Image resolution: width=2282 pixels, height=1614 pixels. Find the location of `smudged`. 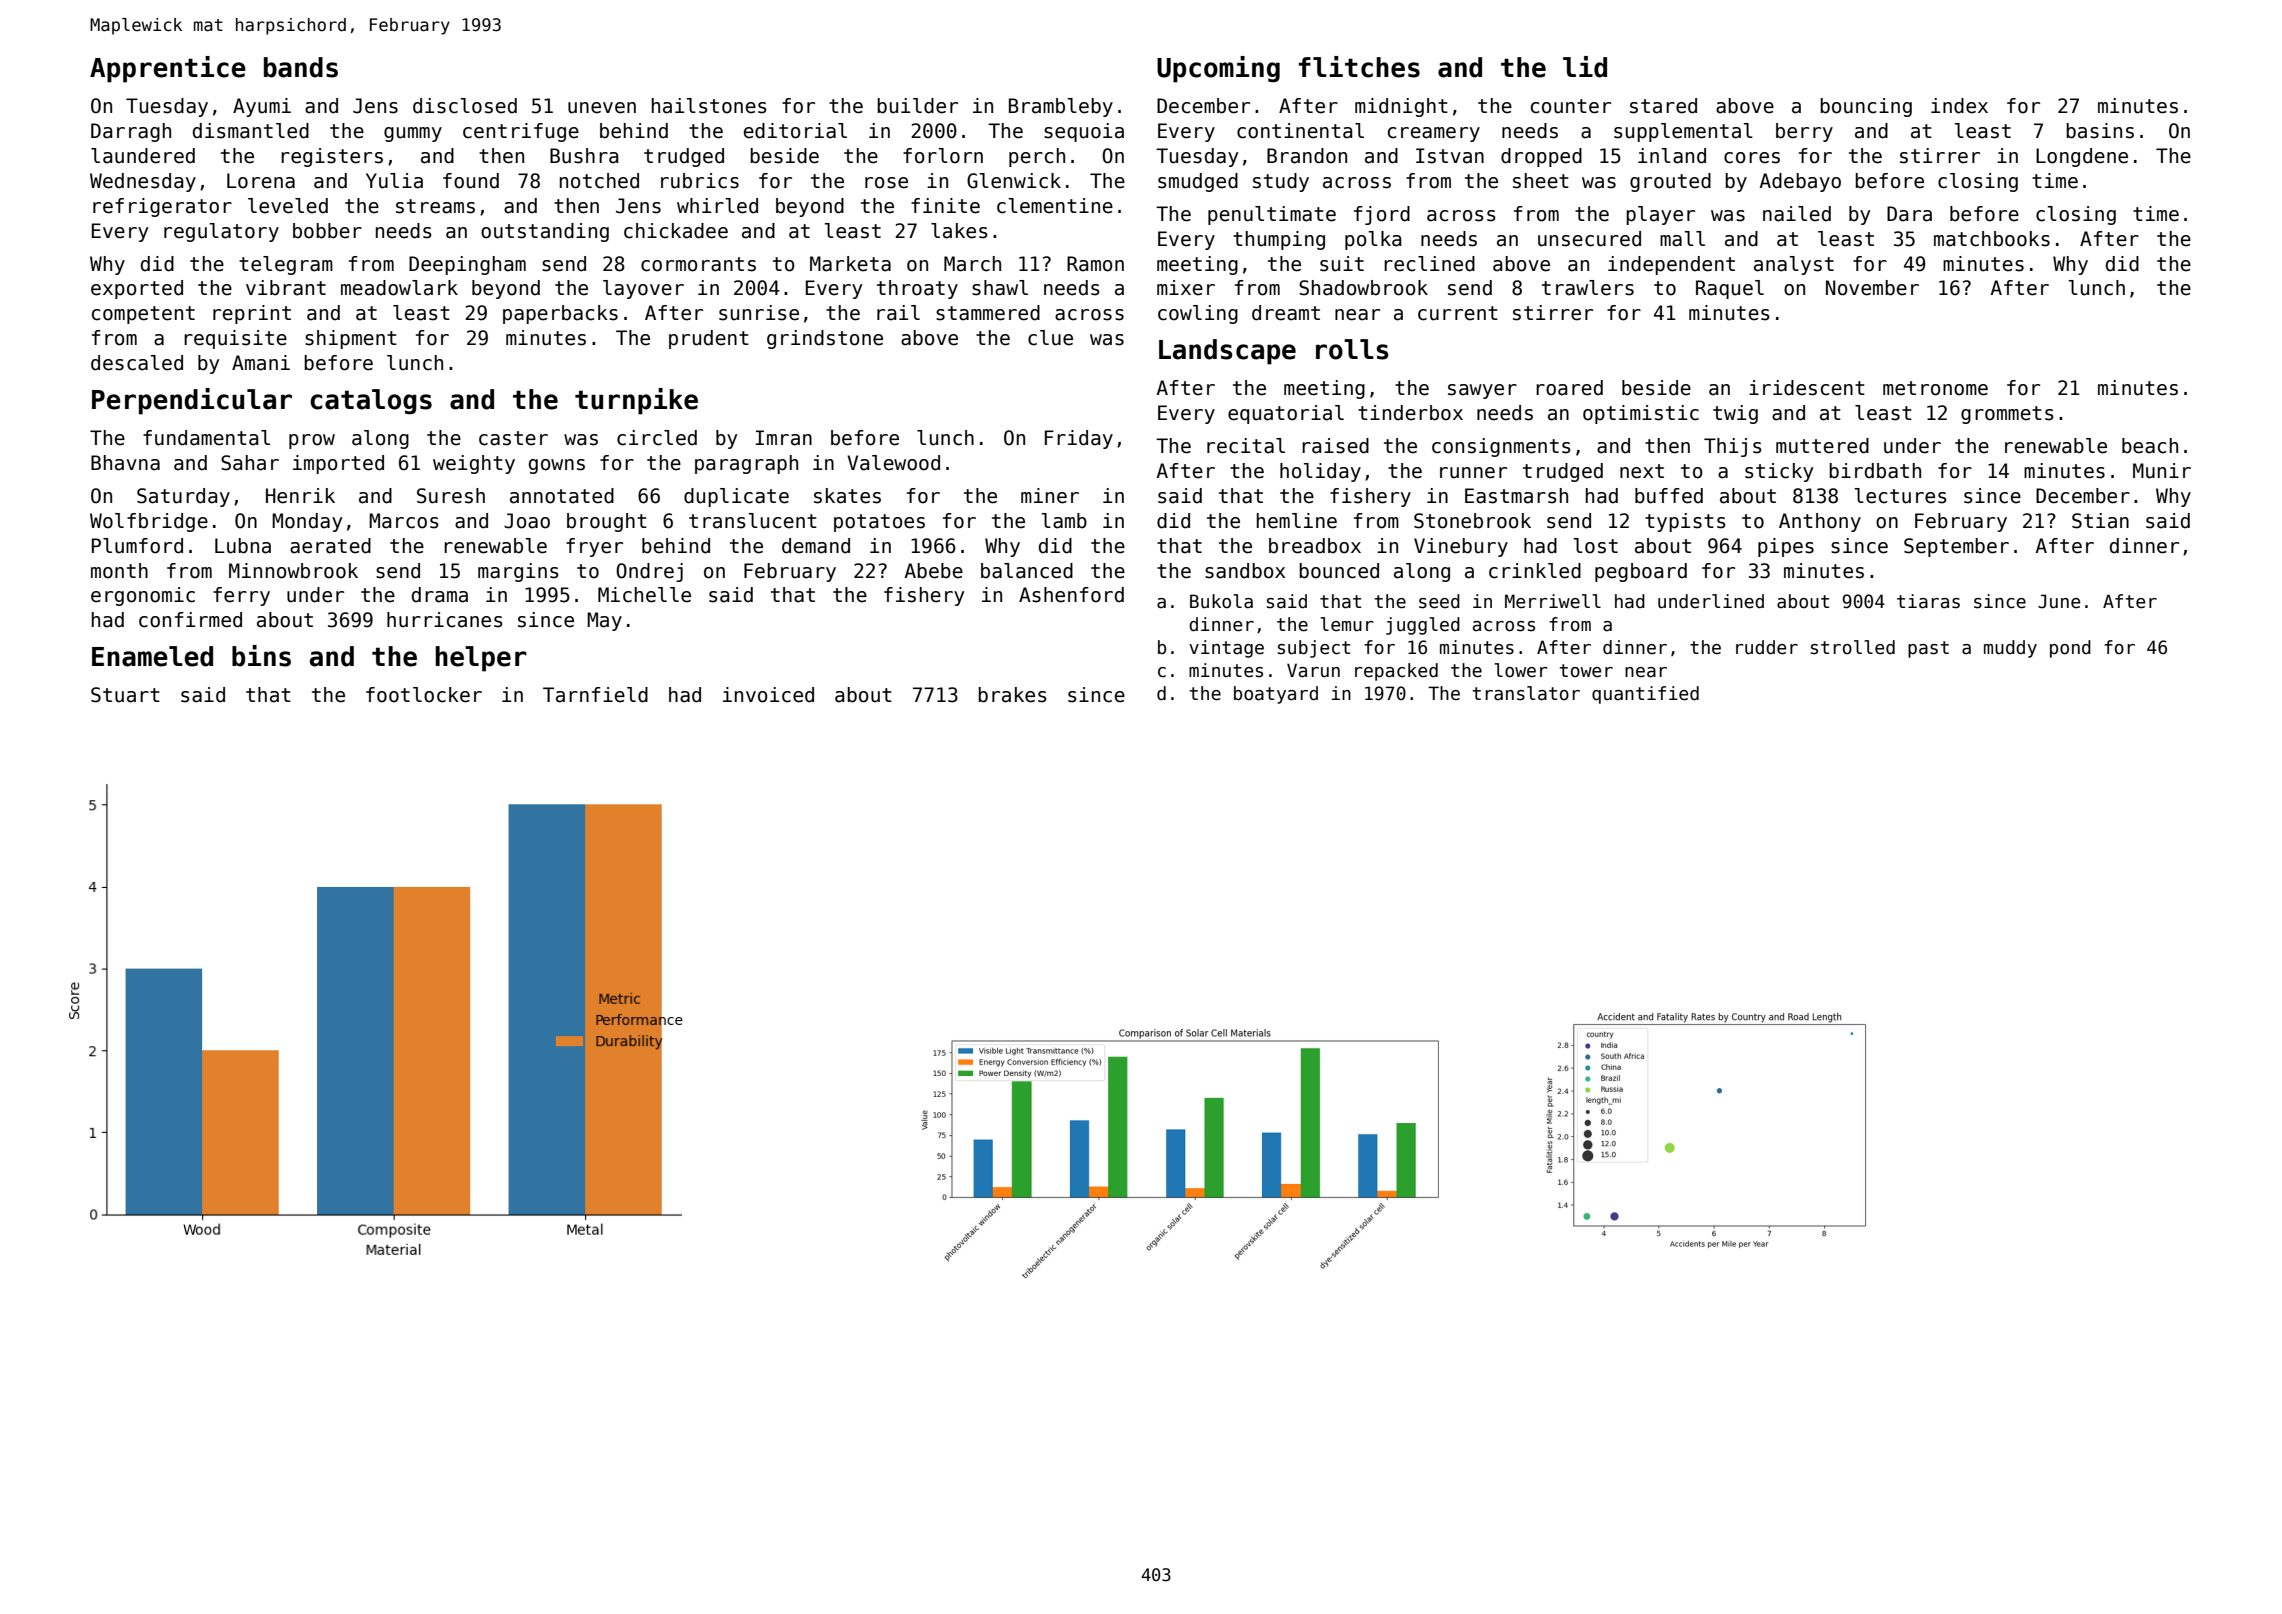

smudged is located at coordinates (1198, 182).
